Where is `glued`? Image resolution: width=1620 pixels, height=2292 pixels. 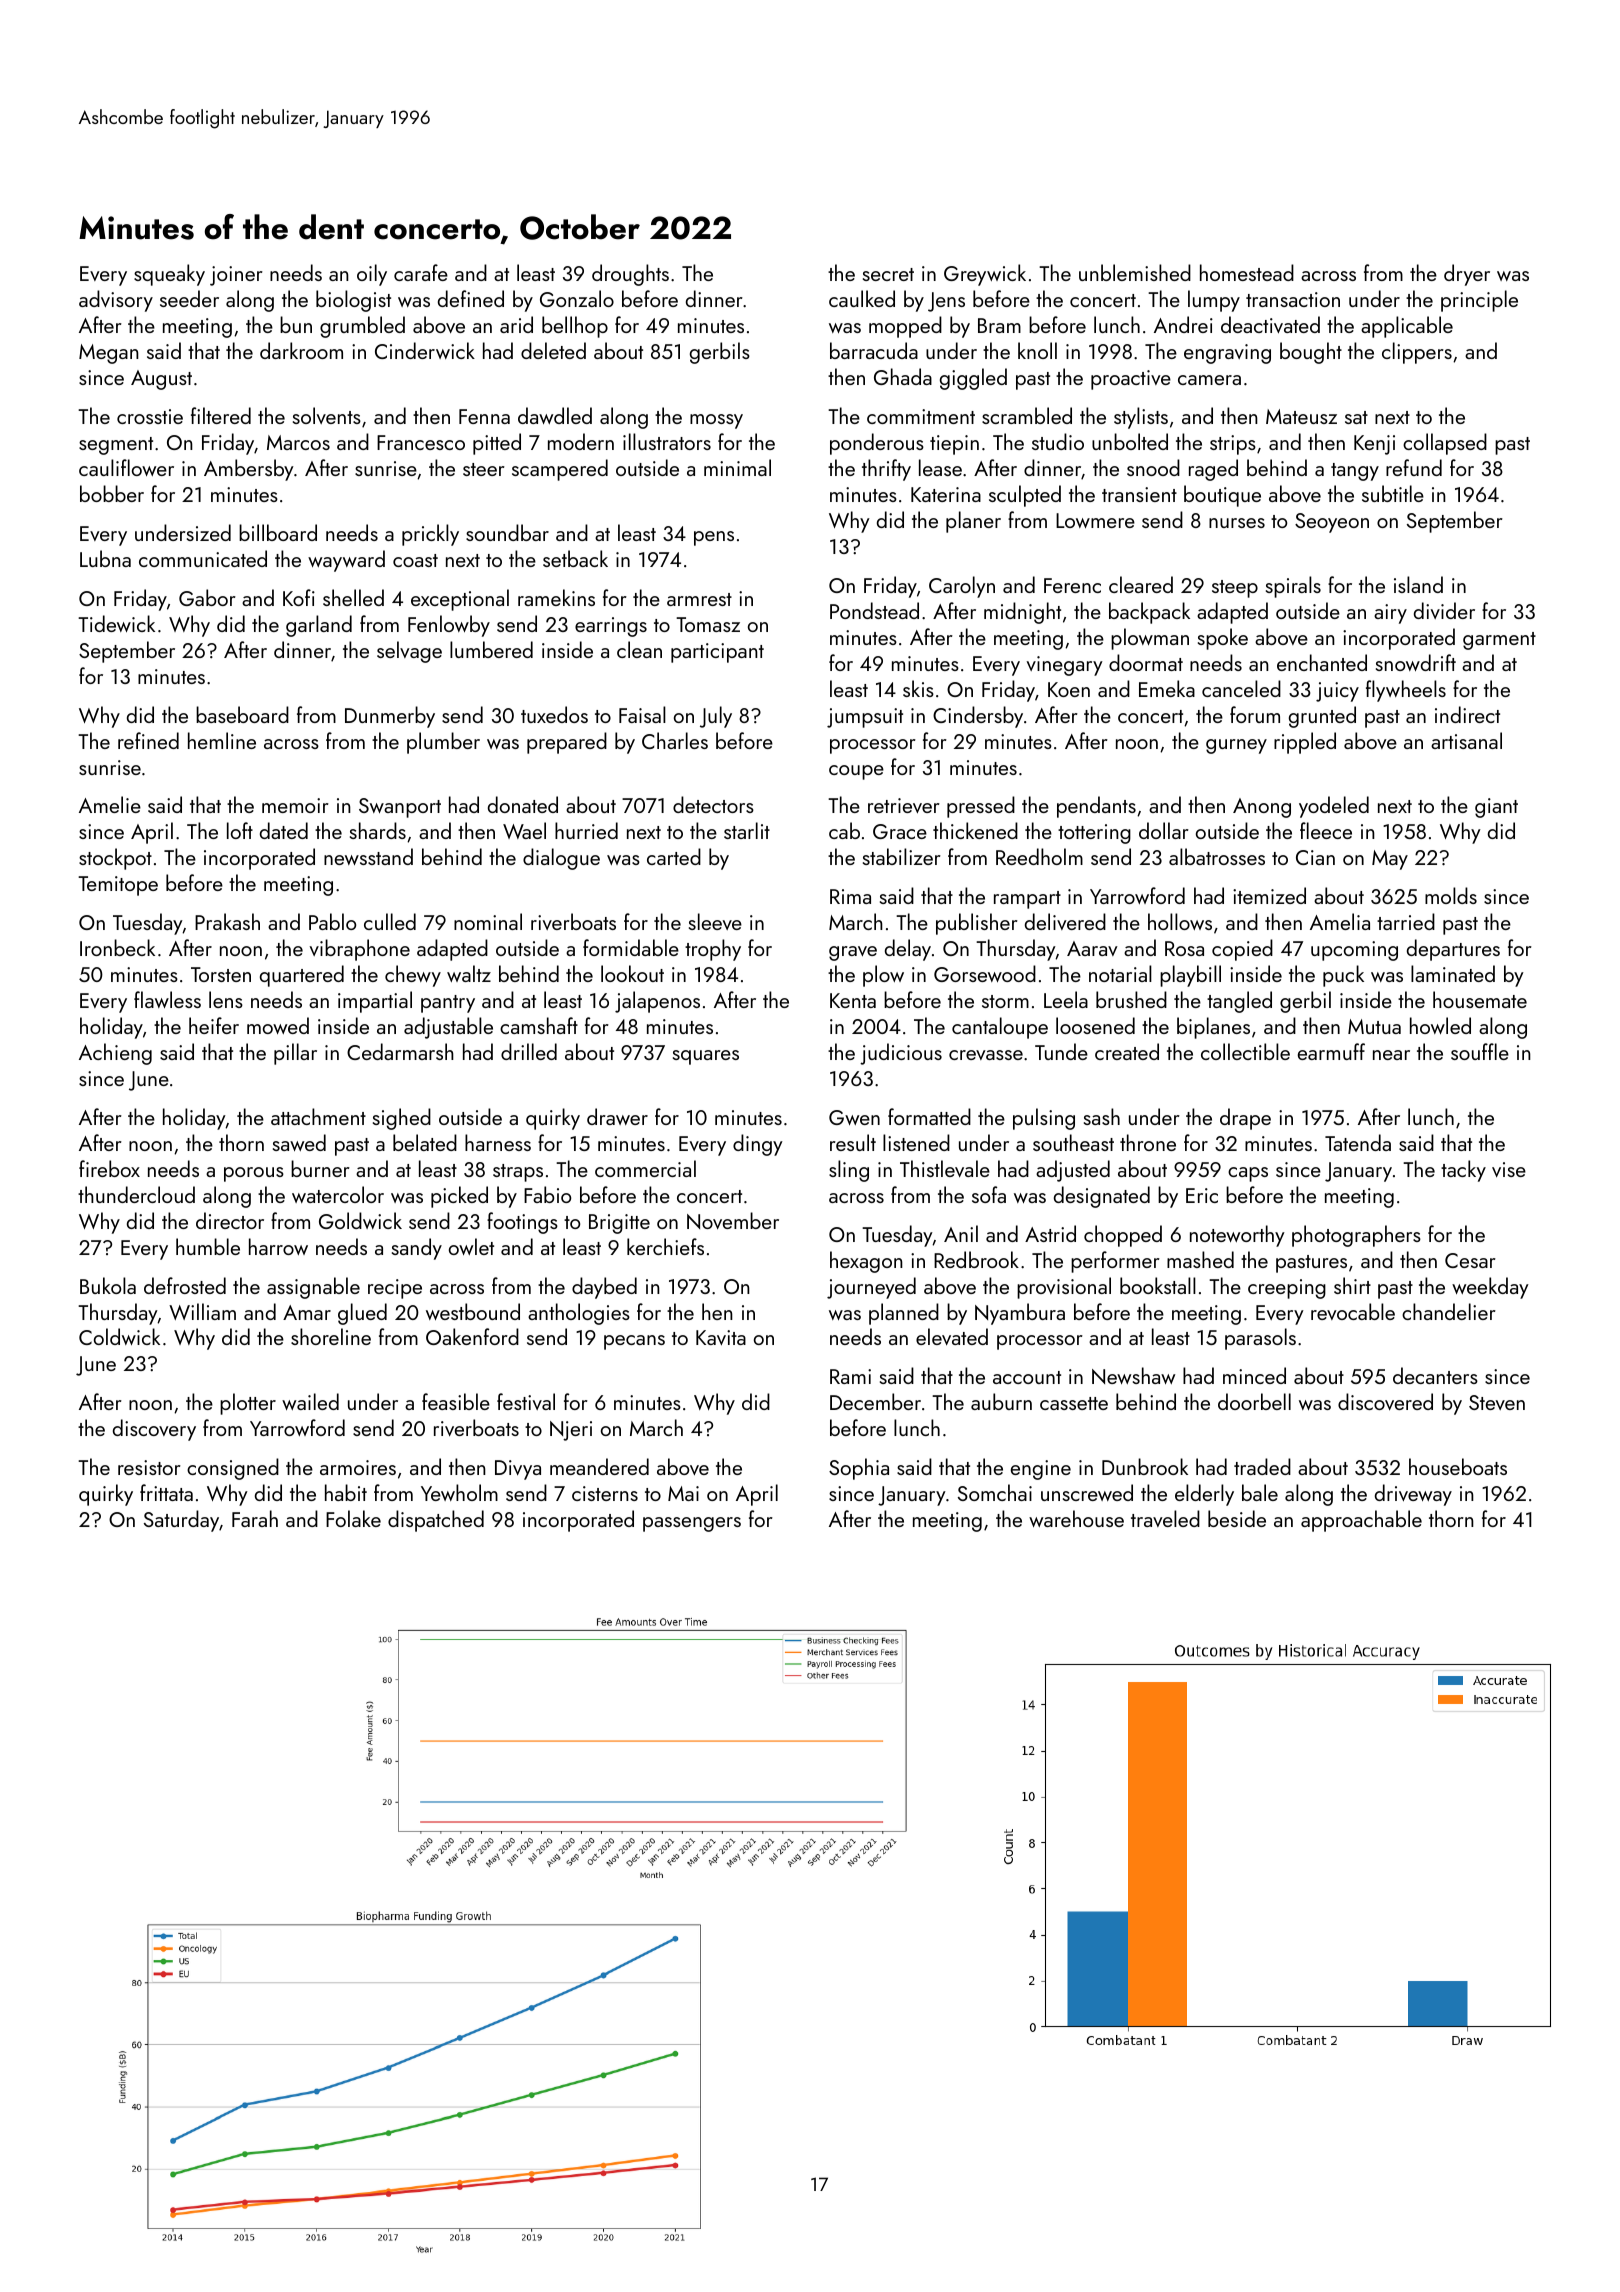 glued is located at coordinates (362, 1314).
